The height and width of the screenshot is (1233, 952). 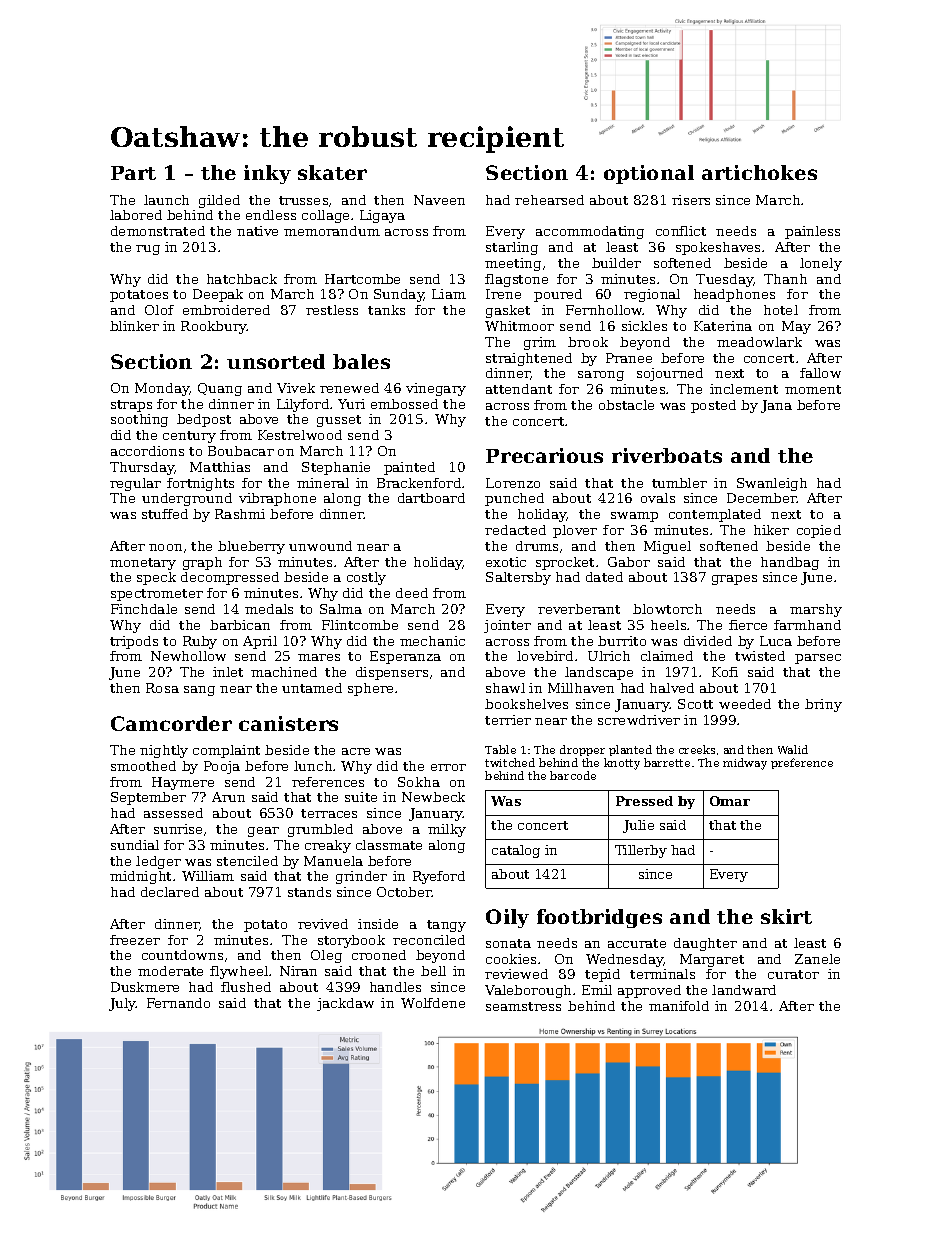 I want to click on Rosa, so click(x=162, y=688).
